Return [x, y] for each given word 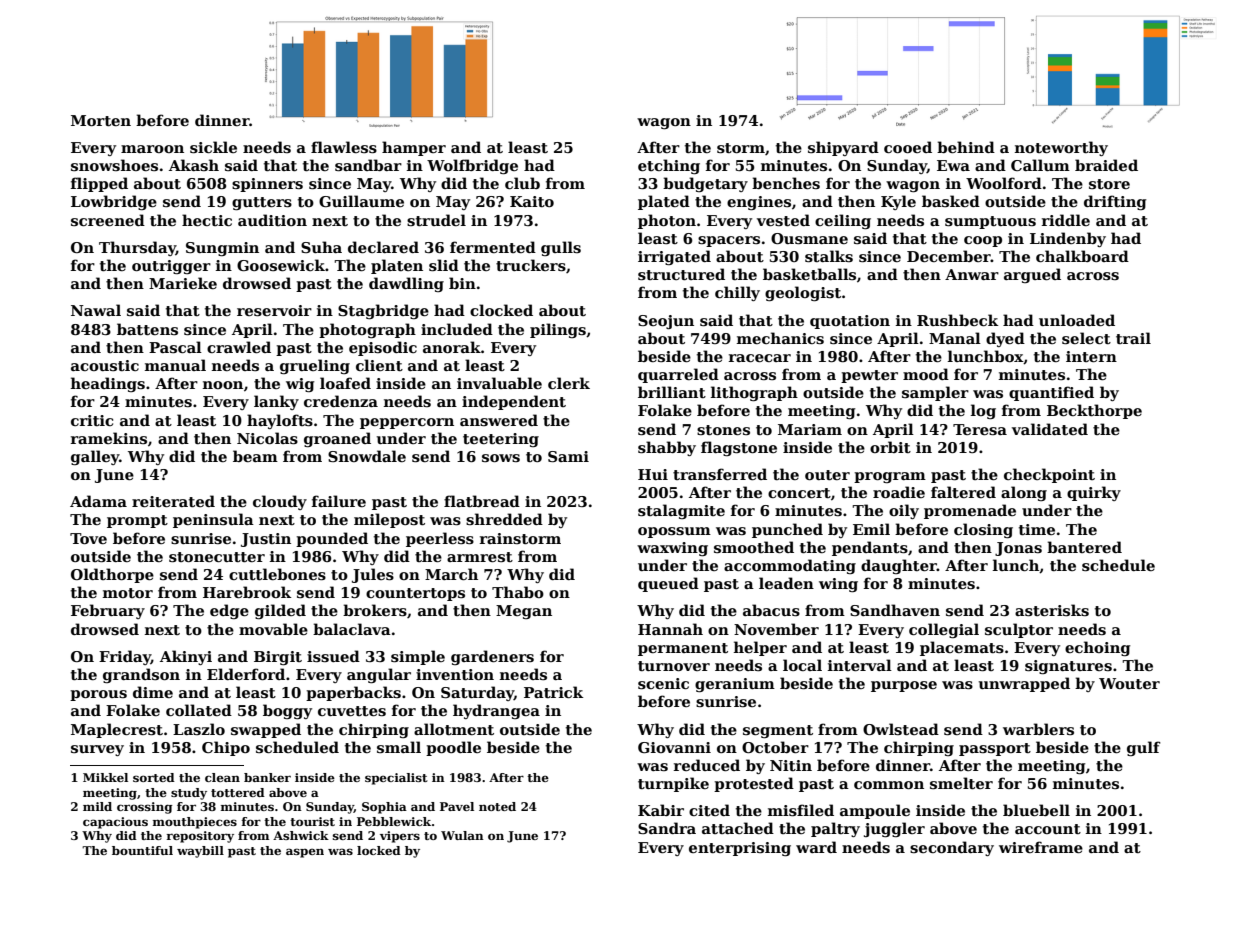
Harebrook [247, 592]
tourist [312, 821]
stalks [829, 256]
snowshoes [114, 165]
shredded [504, 519]
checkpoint [1049, 475]
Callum [1040, 165]
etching [669, 166]
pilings [558, 330]
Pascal [175, 347]
